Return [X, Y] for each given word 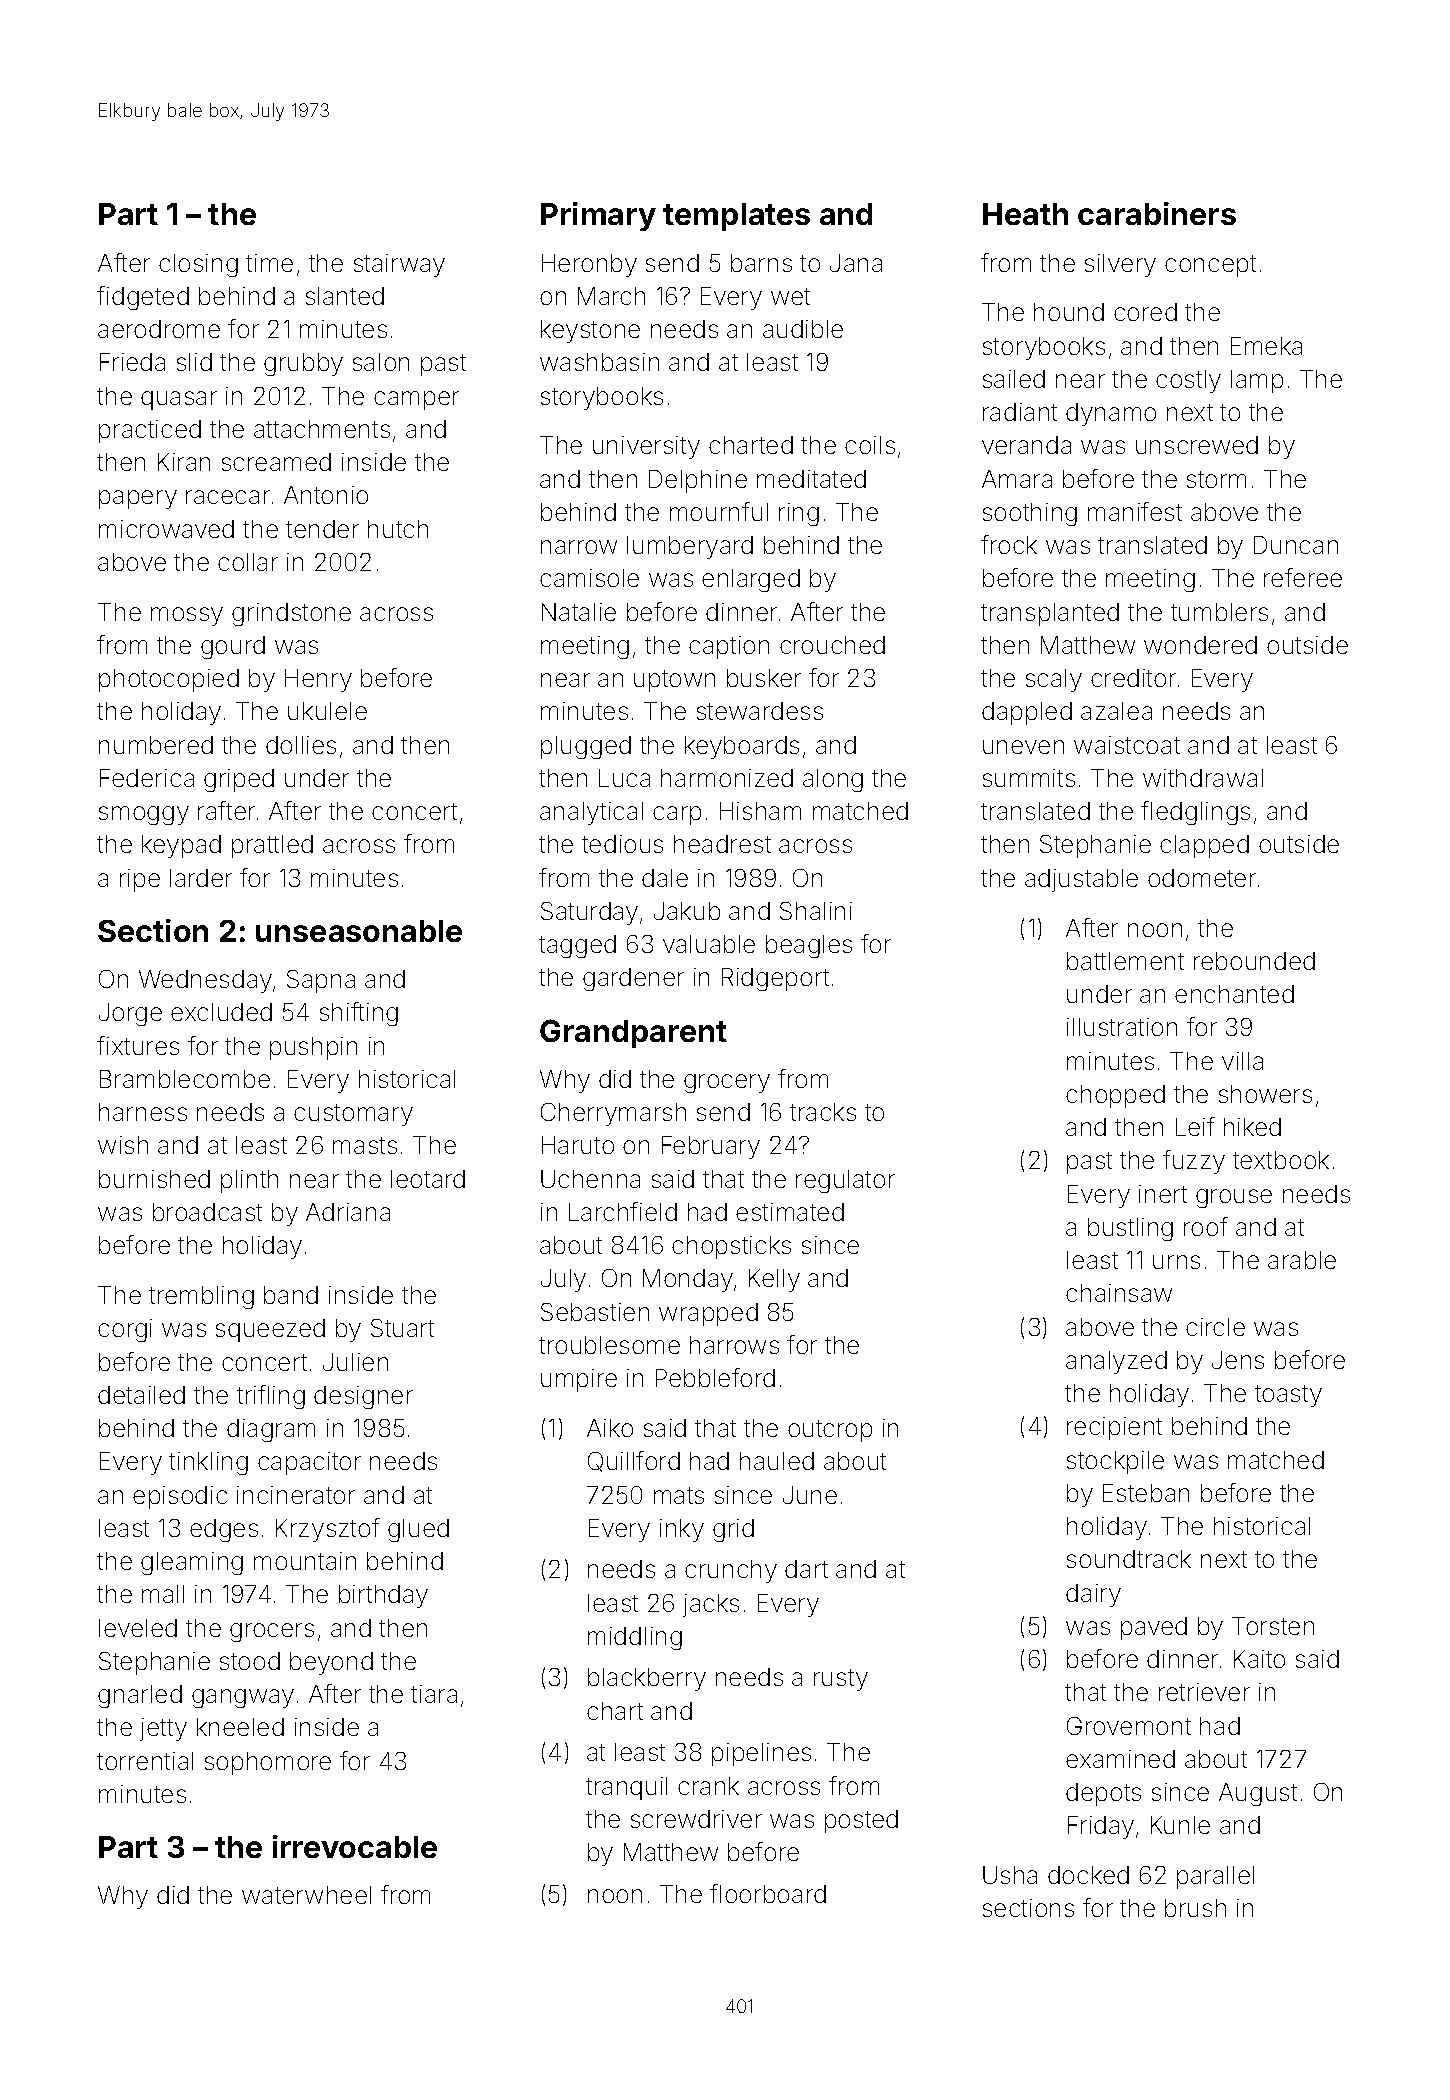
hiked [1252, 1127]
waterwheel [306, 1895]
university [646, 447]
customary [353, 1115]
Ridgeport [775, 979]
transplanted [1050, 614]
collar [248, 562]
